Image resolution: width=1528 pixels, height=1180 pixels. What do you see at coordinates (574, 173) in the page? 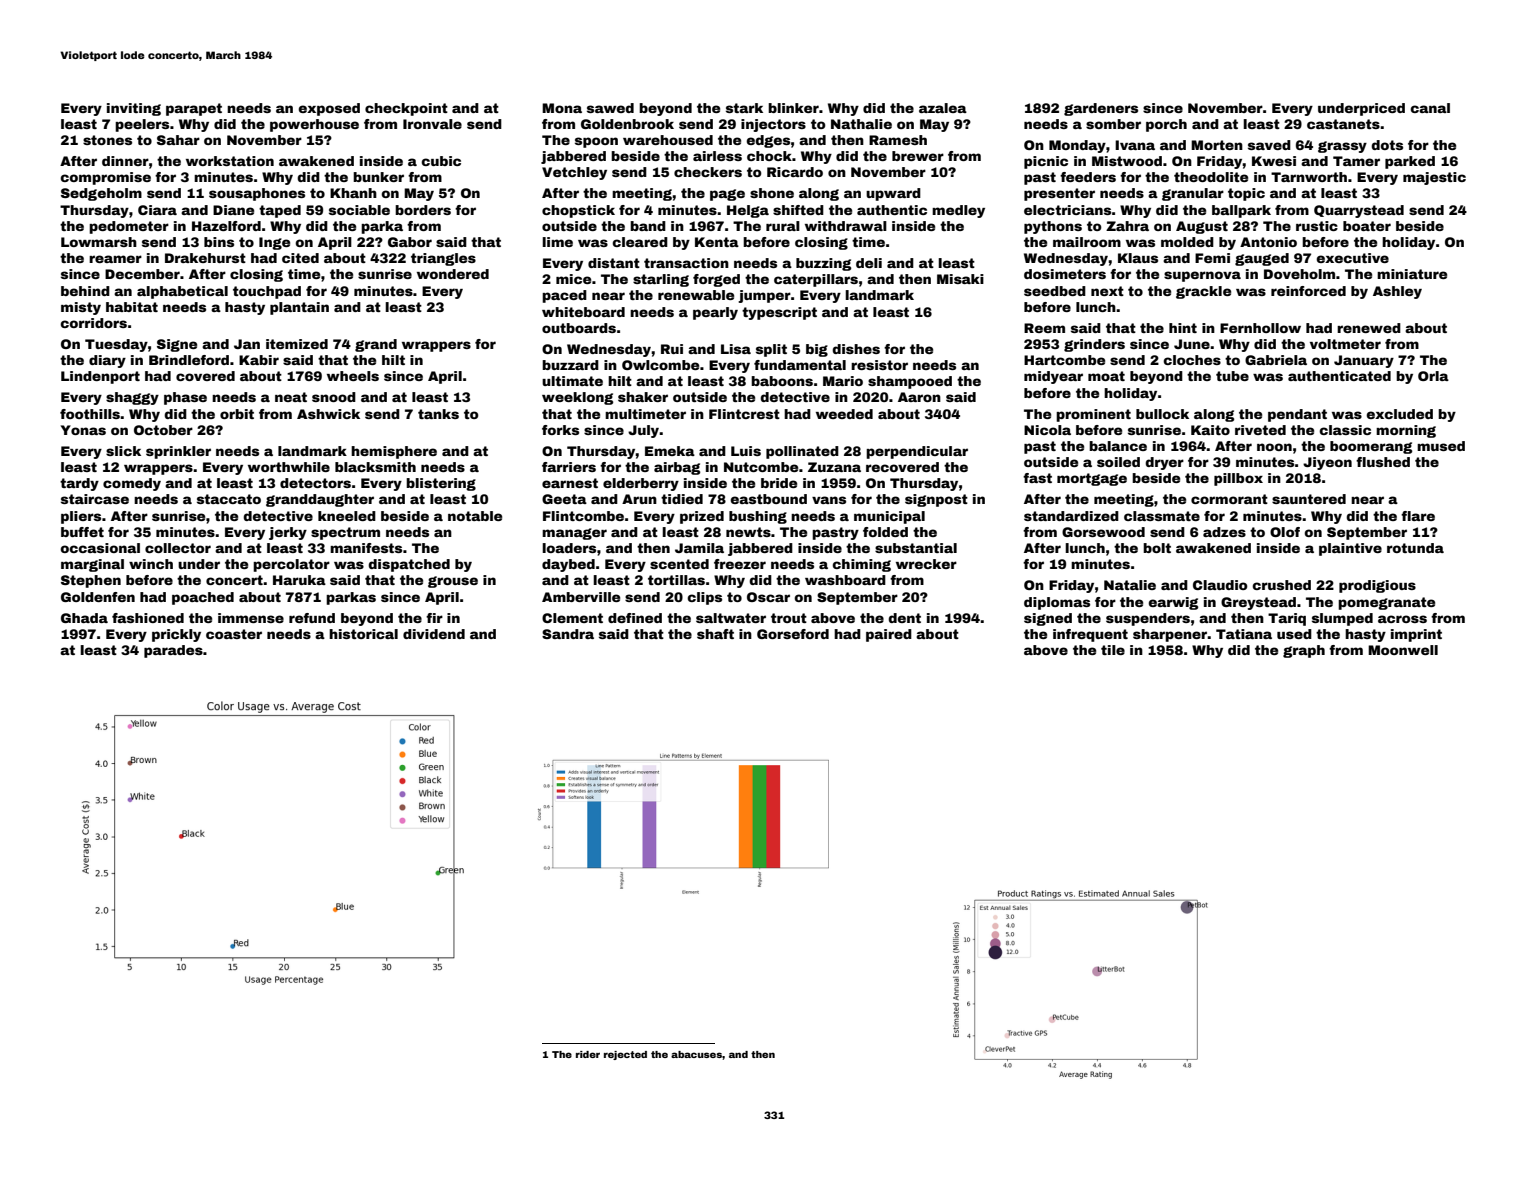
I see `Vetchley` at bounding box center [574, 173].
